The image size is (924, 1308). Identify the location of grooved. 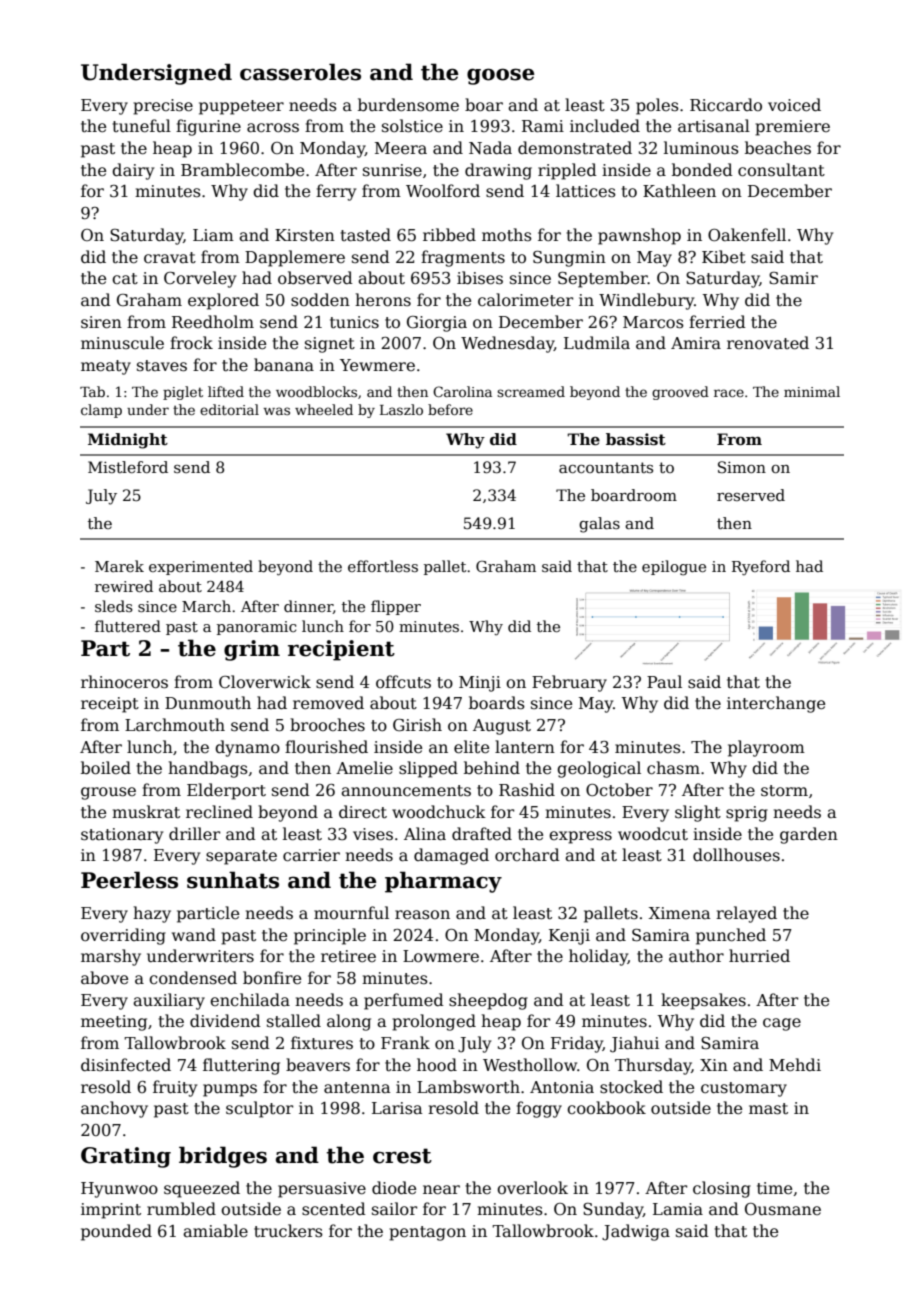
(680, 393).
